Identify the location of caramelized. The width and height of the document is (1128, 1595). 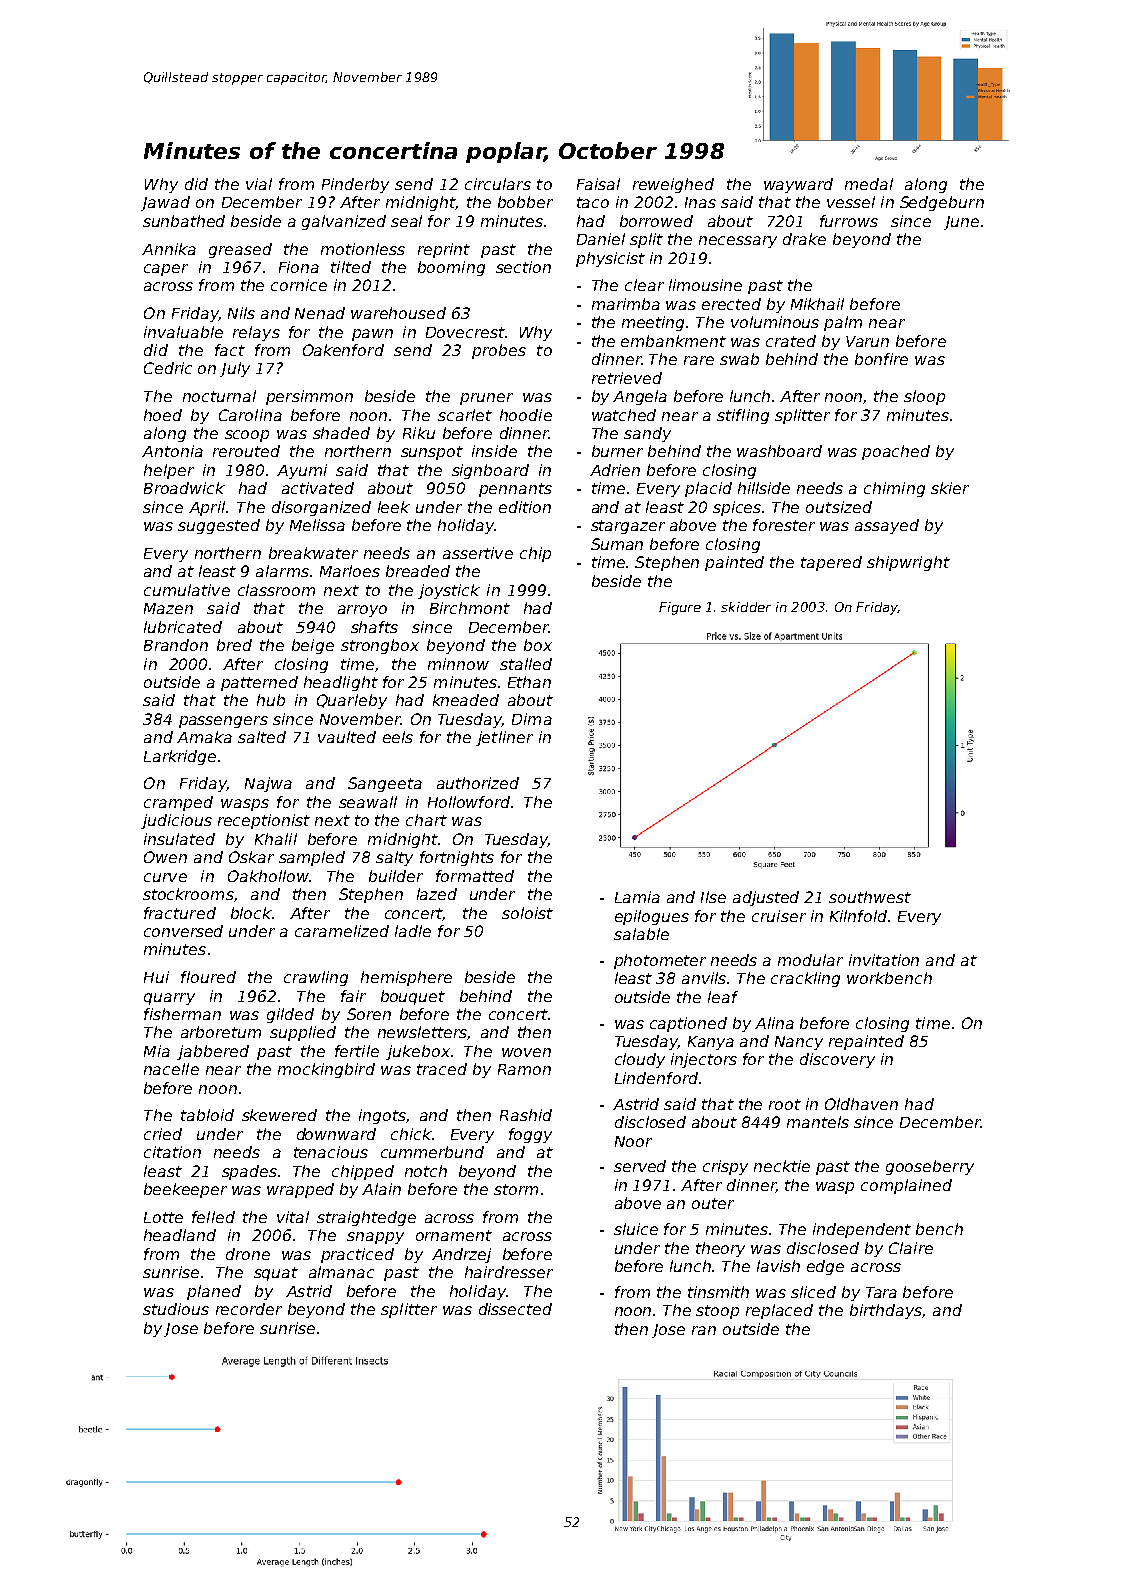
(342, 931).
